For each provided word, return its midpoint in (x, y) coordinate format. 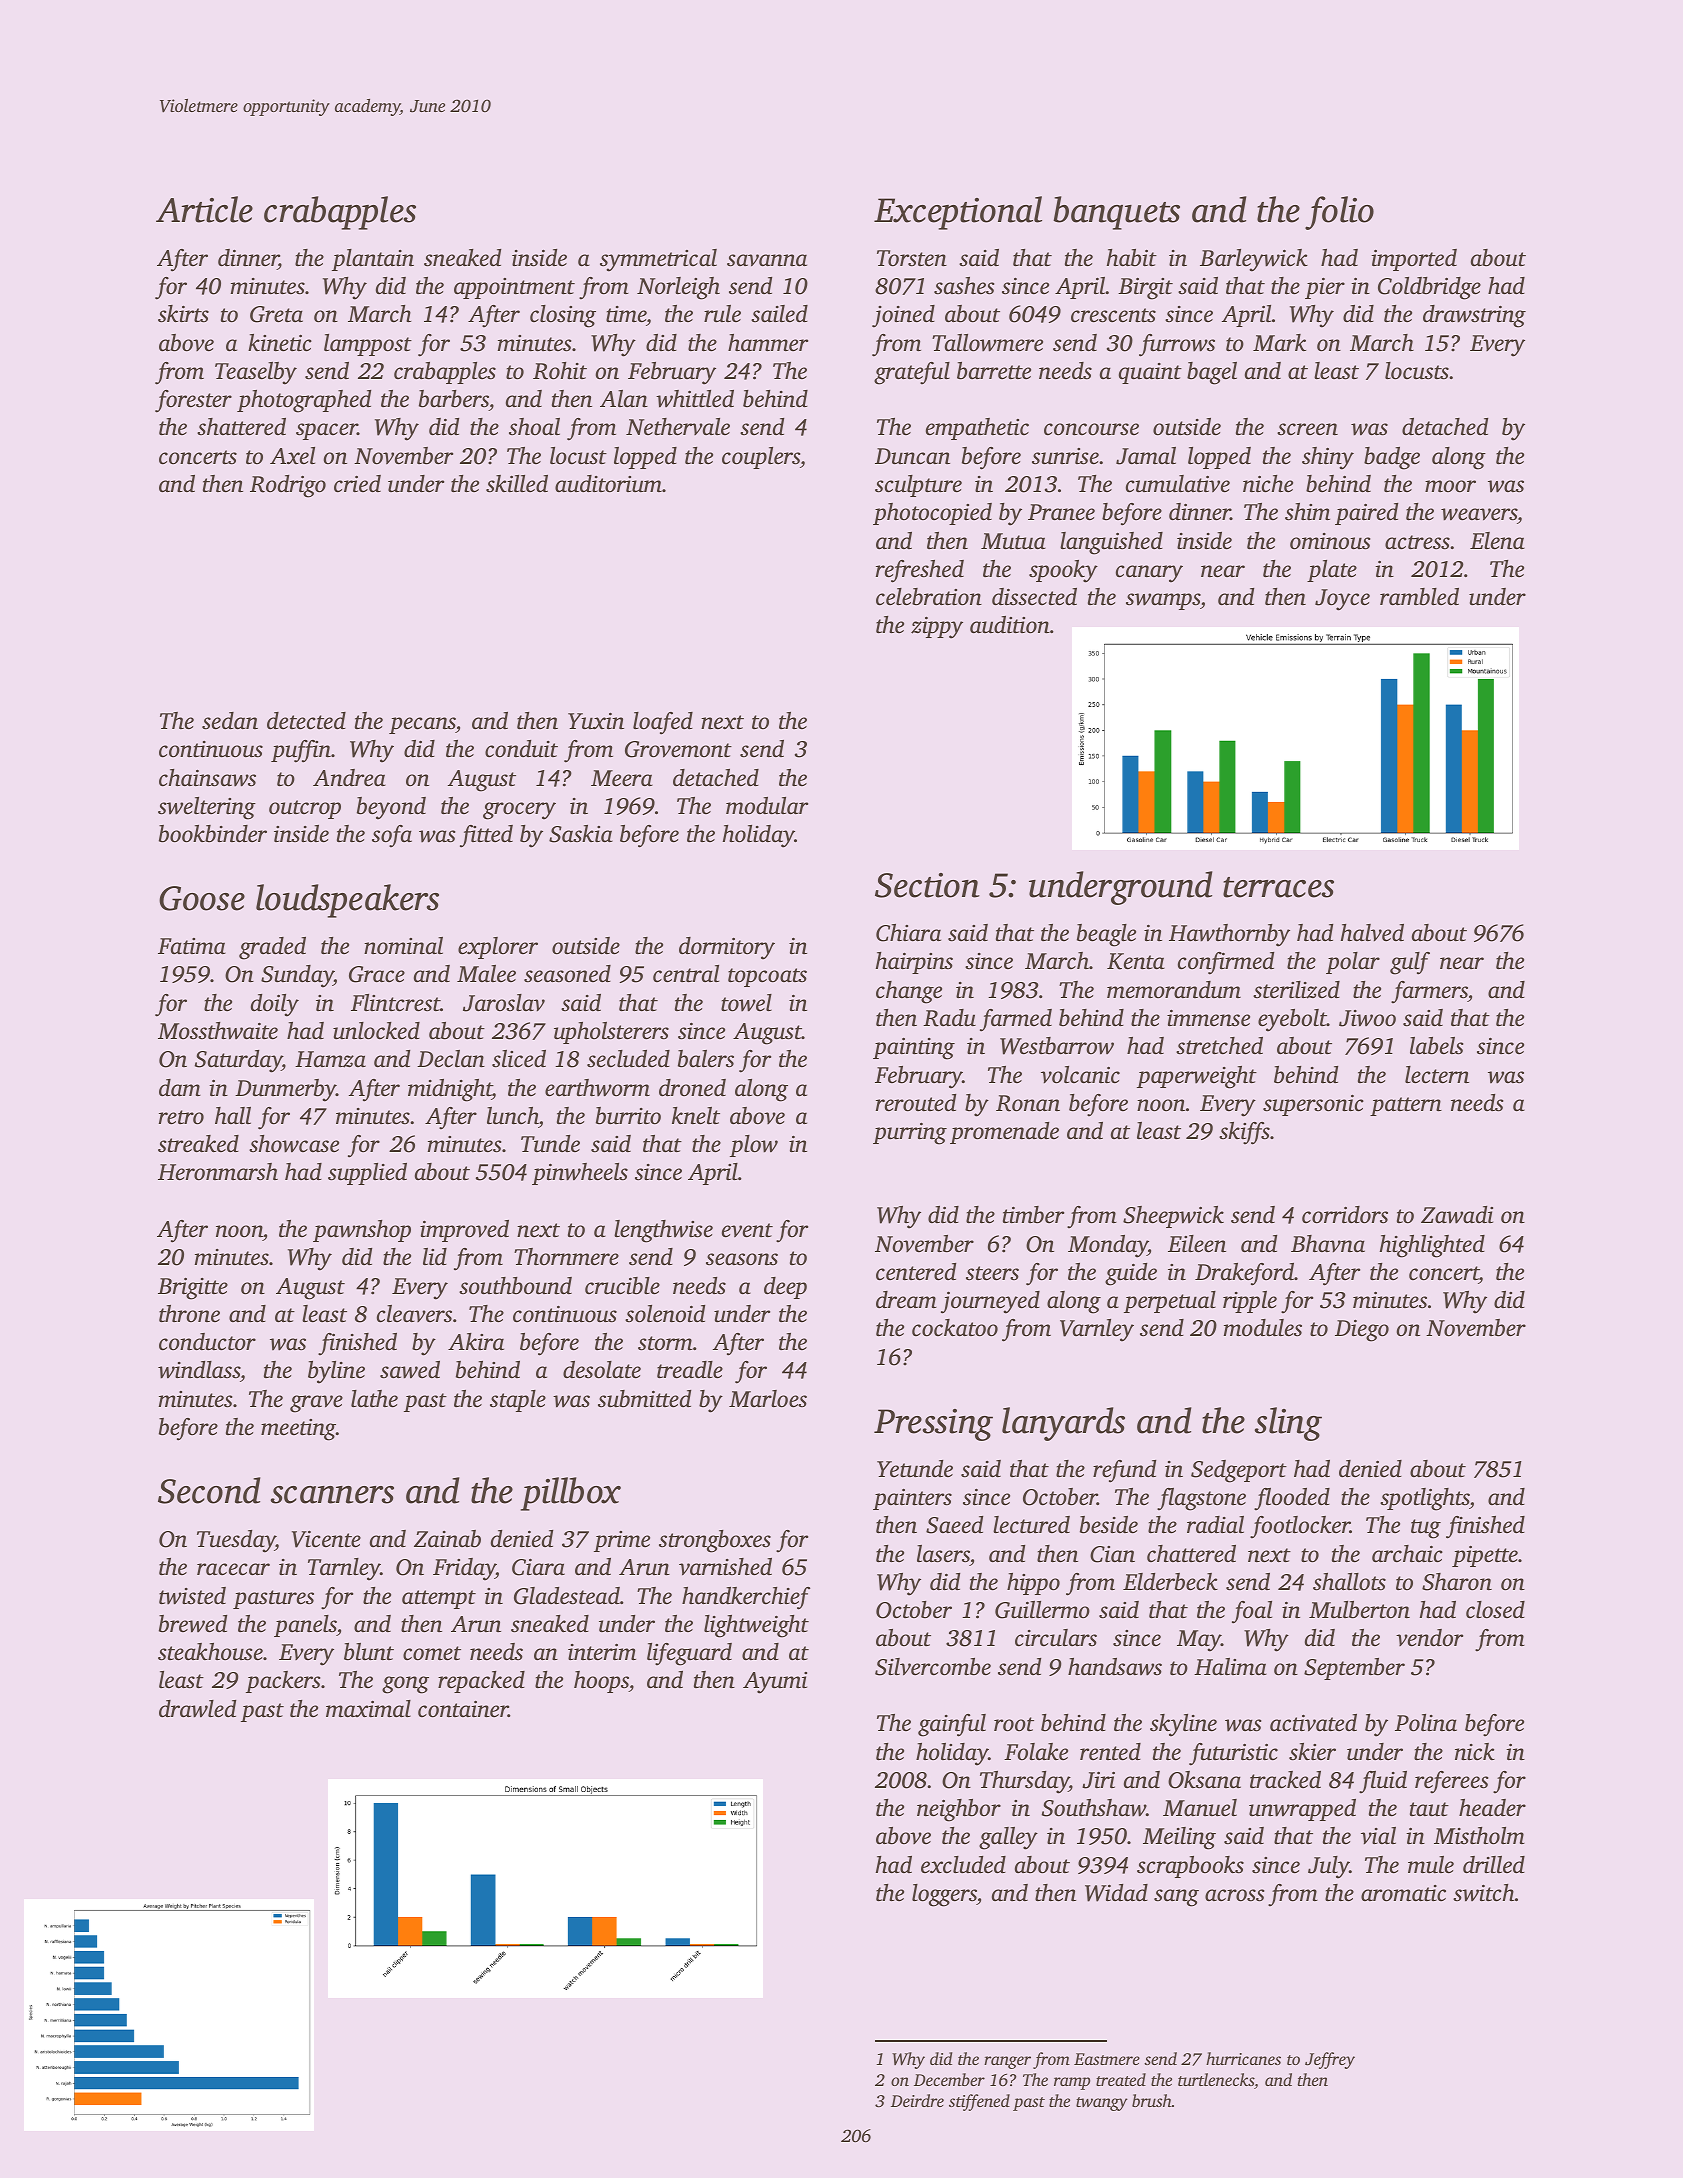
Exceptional (958, 213)
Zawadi (1457, 1215)
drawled (197, 1709)
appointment (514, 288)
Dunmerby (285, 1090)
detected (306, 721)
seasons (742, 1259)
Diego (1362, 1330)
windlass (199, 1370)
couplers (761, 458)
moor (1450, 486)
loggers (944, 1895)
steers (992, 1273)
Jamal (1146, 456)
